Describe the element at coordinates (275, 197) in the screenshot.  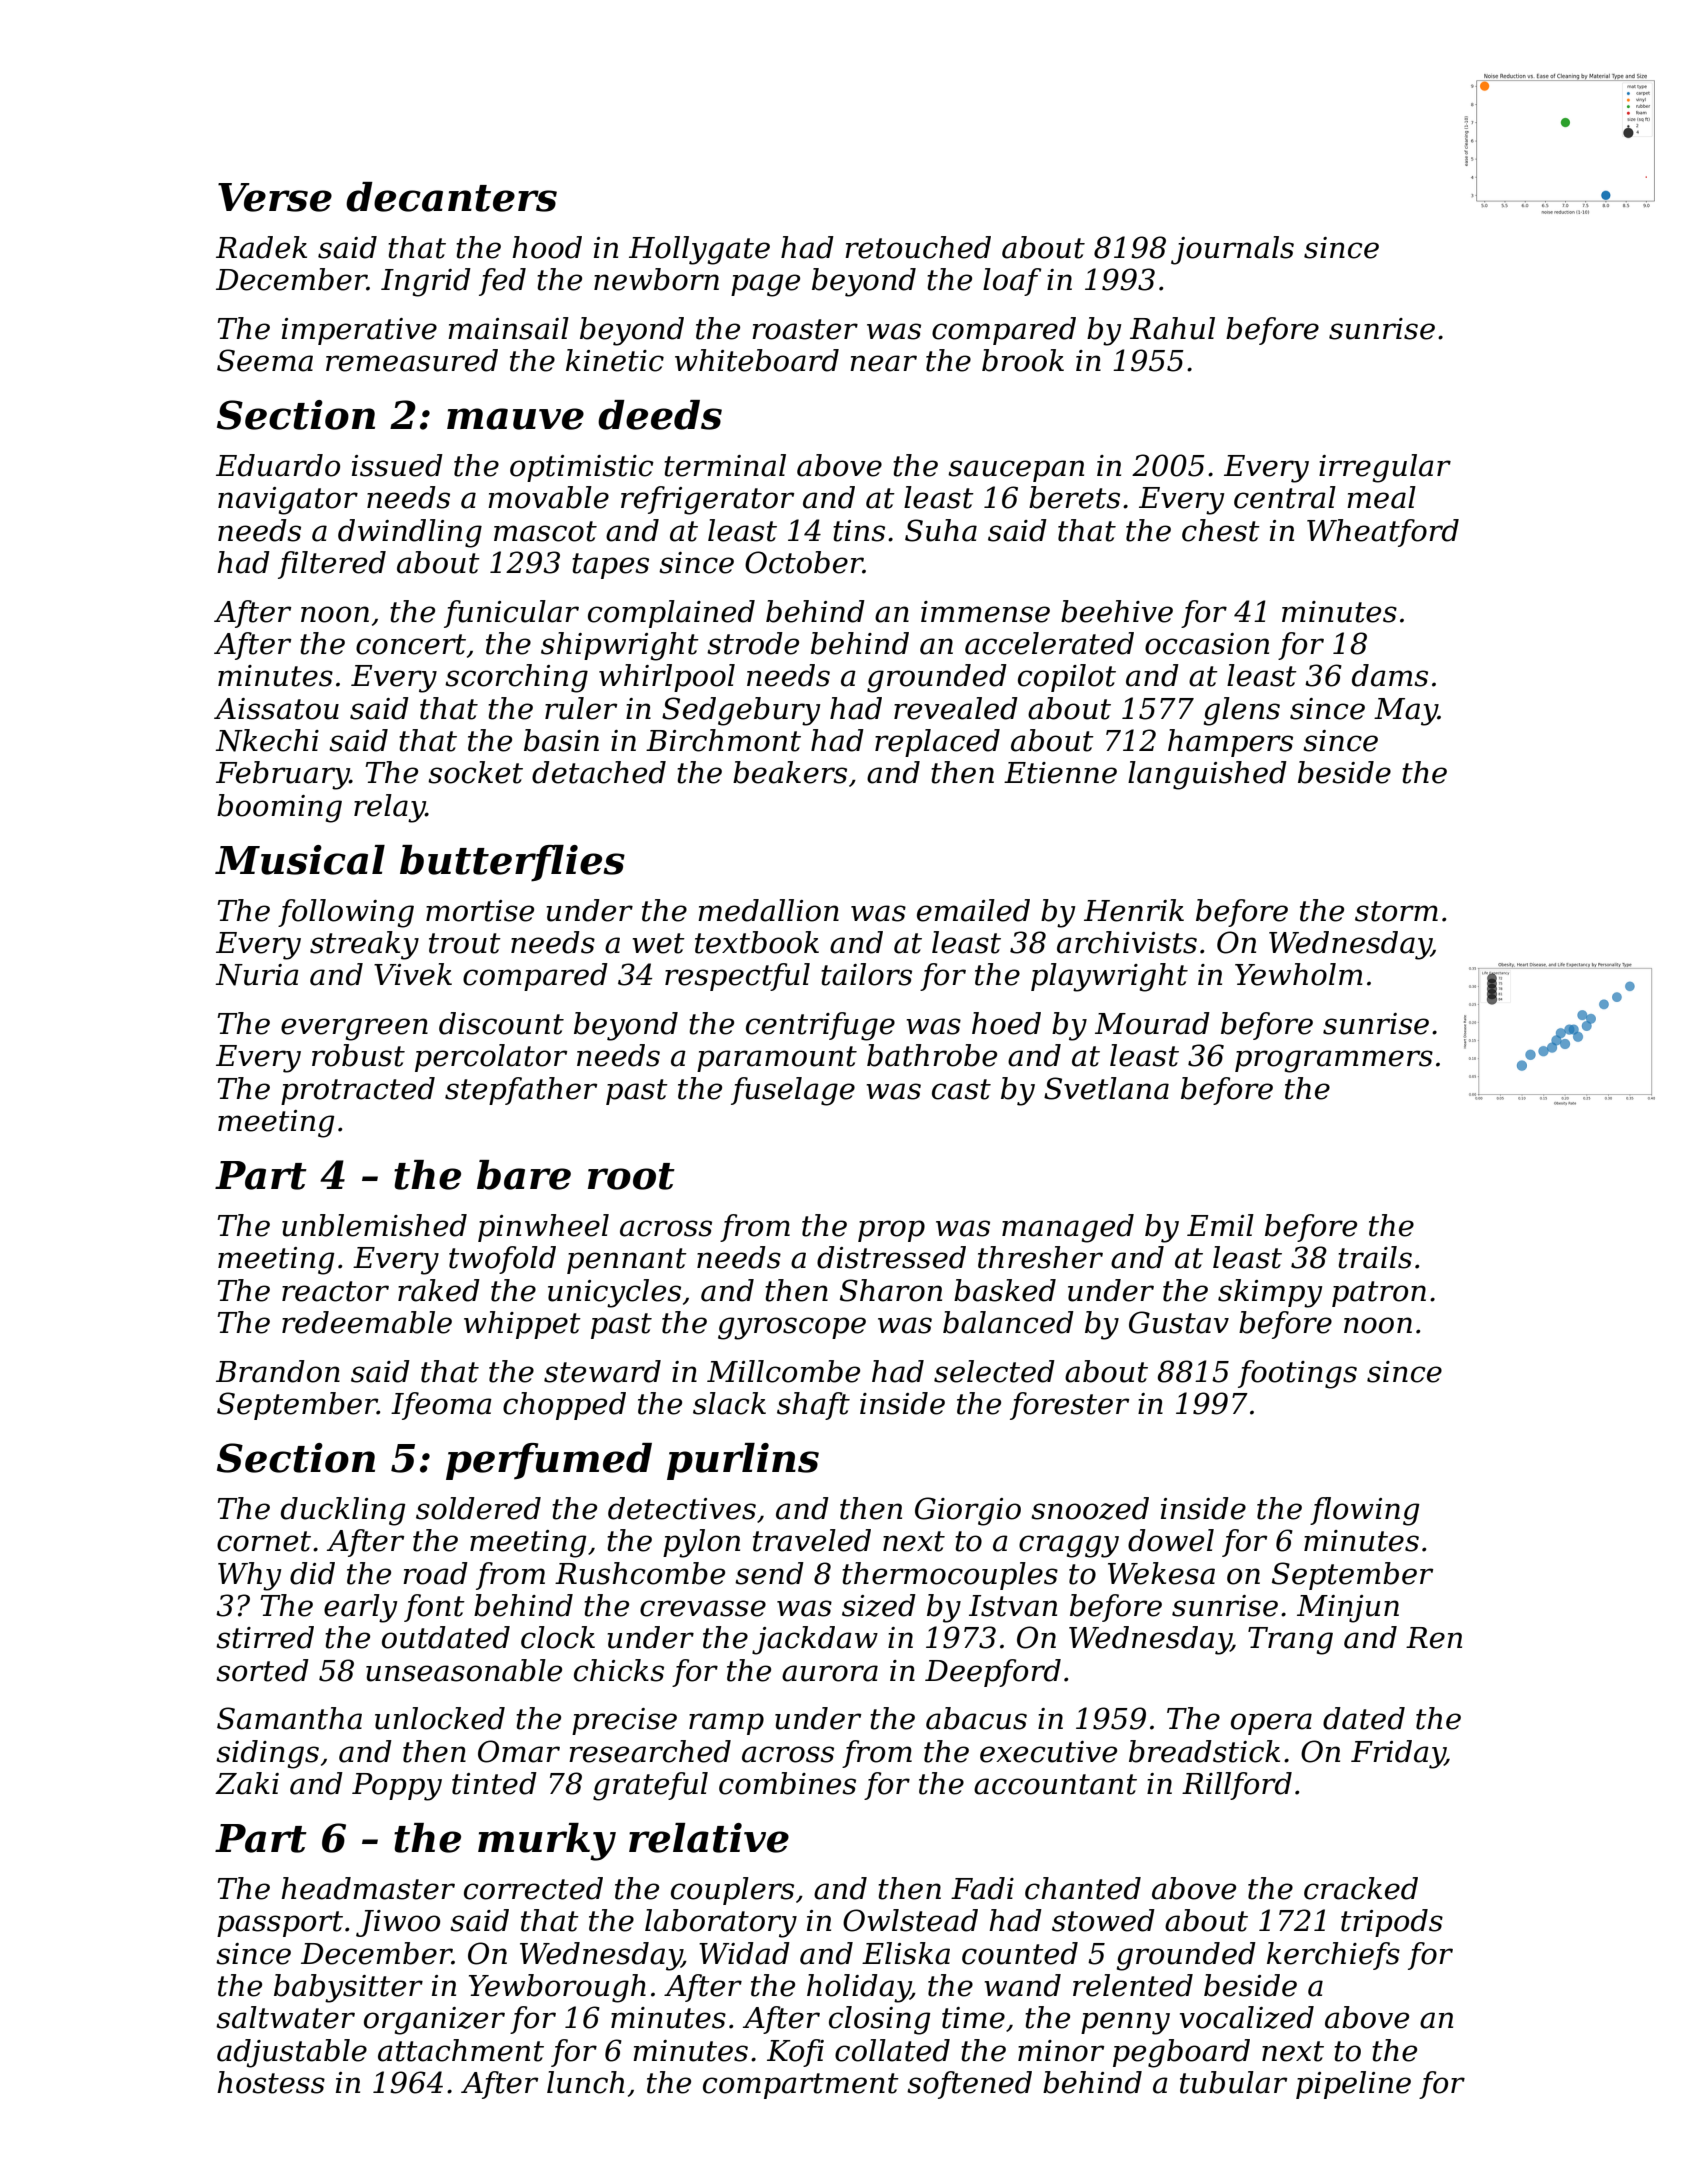
I see `Verse` at that location.
